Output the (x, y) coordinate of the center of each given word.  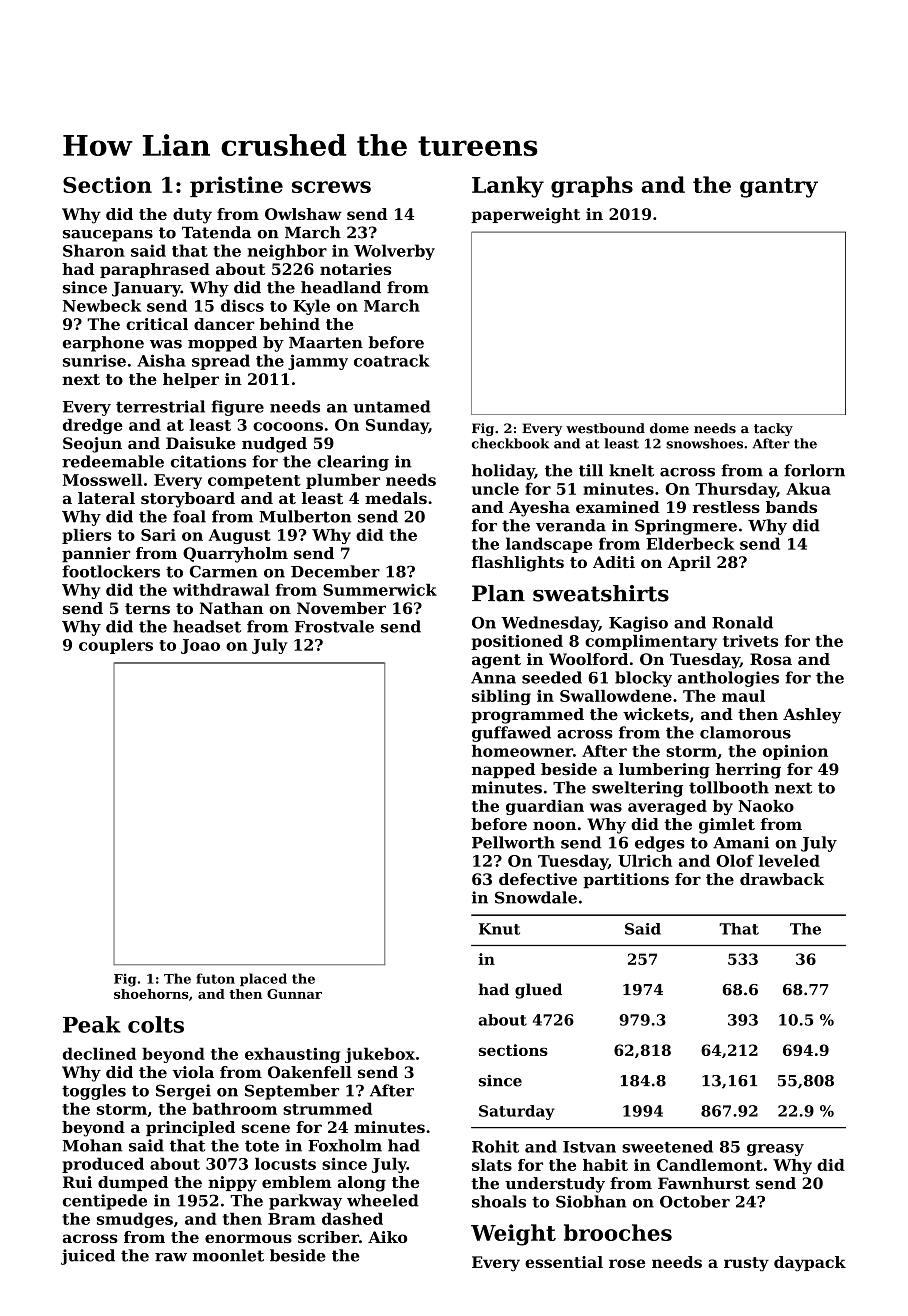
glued (538, 991)
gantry (779, 188)
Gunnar (294, 994)
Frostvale (334, 626)
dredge (93, 426)
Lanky (508, 187)
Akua (808, 488)
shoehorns (151, 994)
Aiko (387, 1237)
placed (263, 979)
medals (396, 498)
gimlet (727, 826)
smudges (135, 1220)
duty (192, 216)
